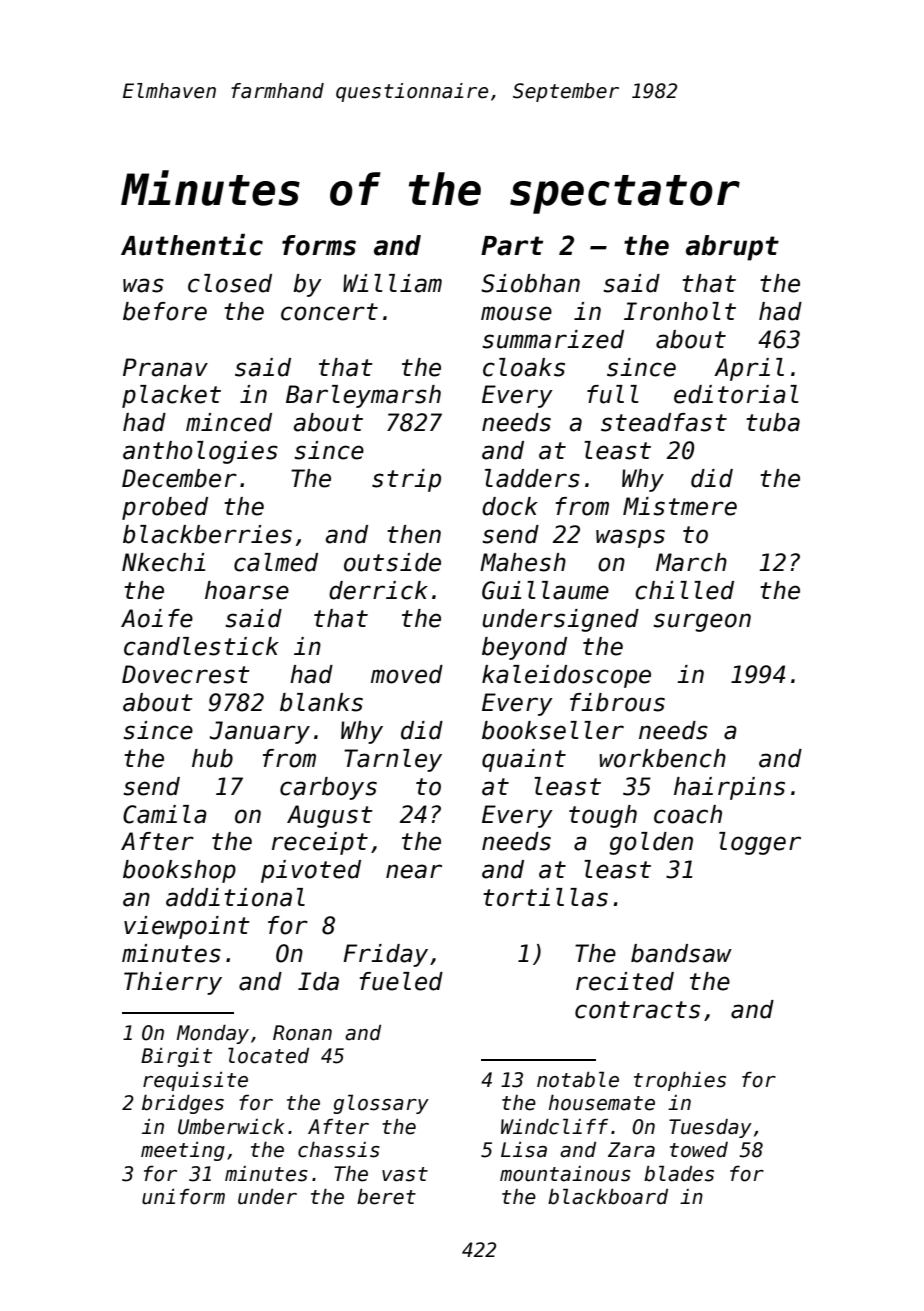 Image resolution: width=924 pixels, height=1311 pixels. Describe the element at coordinates (773, 422) in the screenshot. I see `tuba` at that location.
